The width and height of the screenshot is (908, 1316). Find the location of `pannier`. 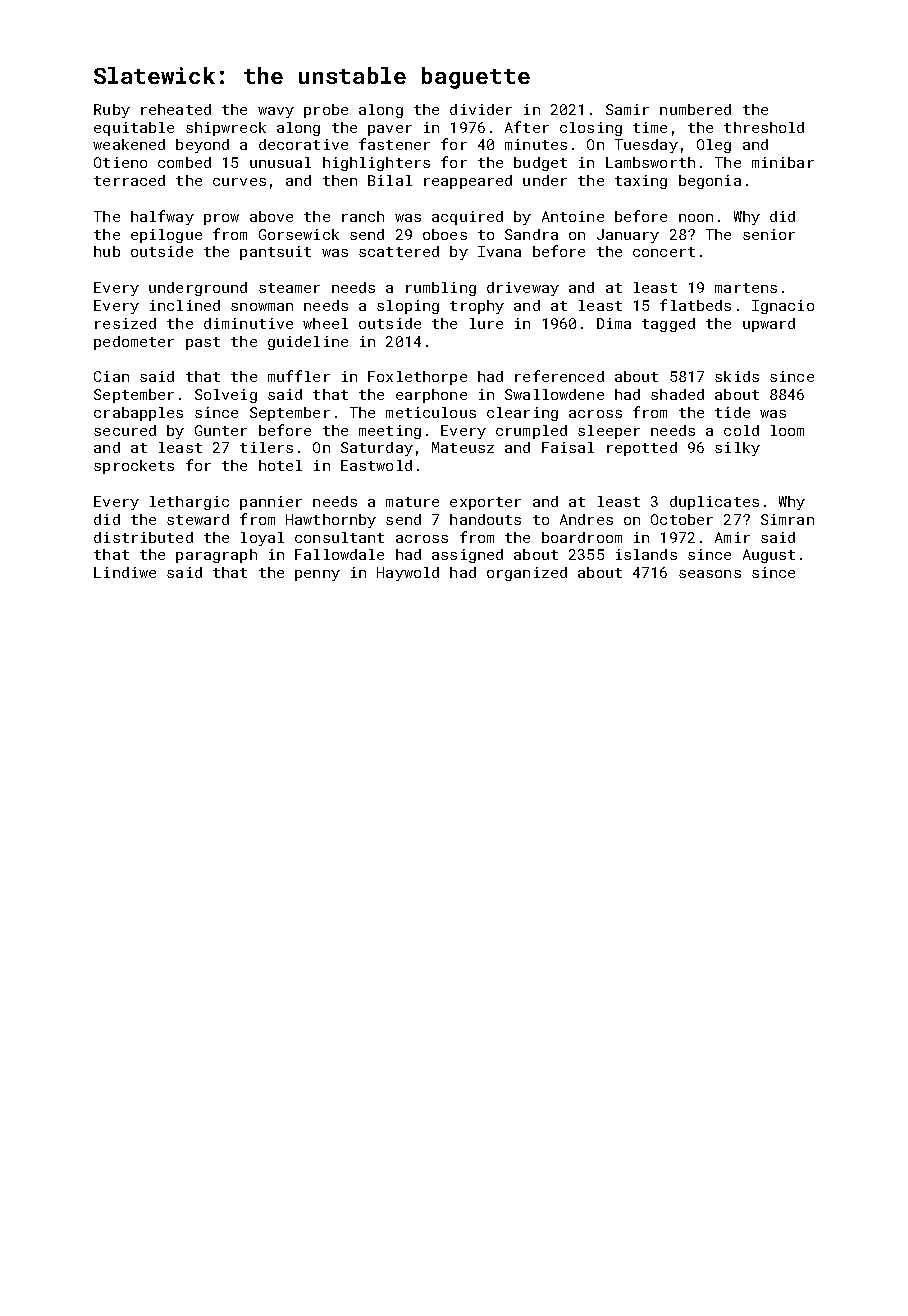

pannier is located at coordinates (271, 503).
